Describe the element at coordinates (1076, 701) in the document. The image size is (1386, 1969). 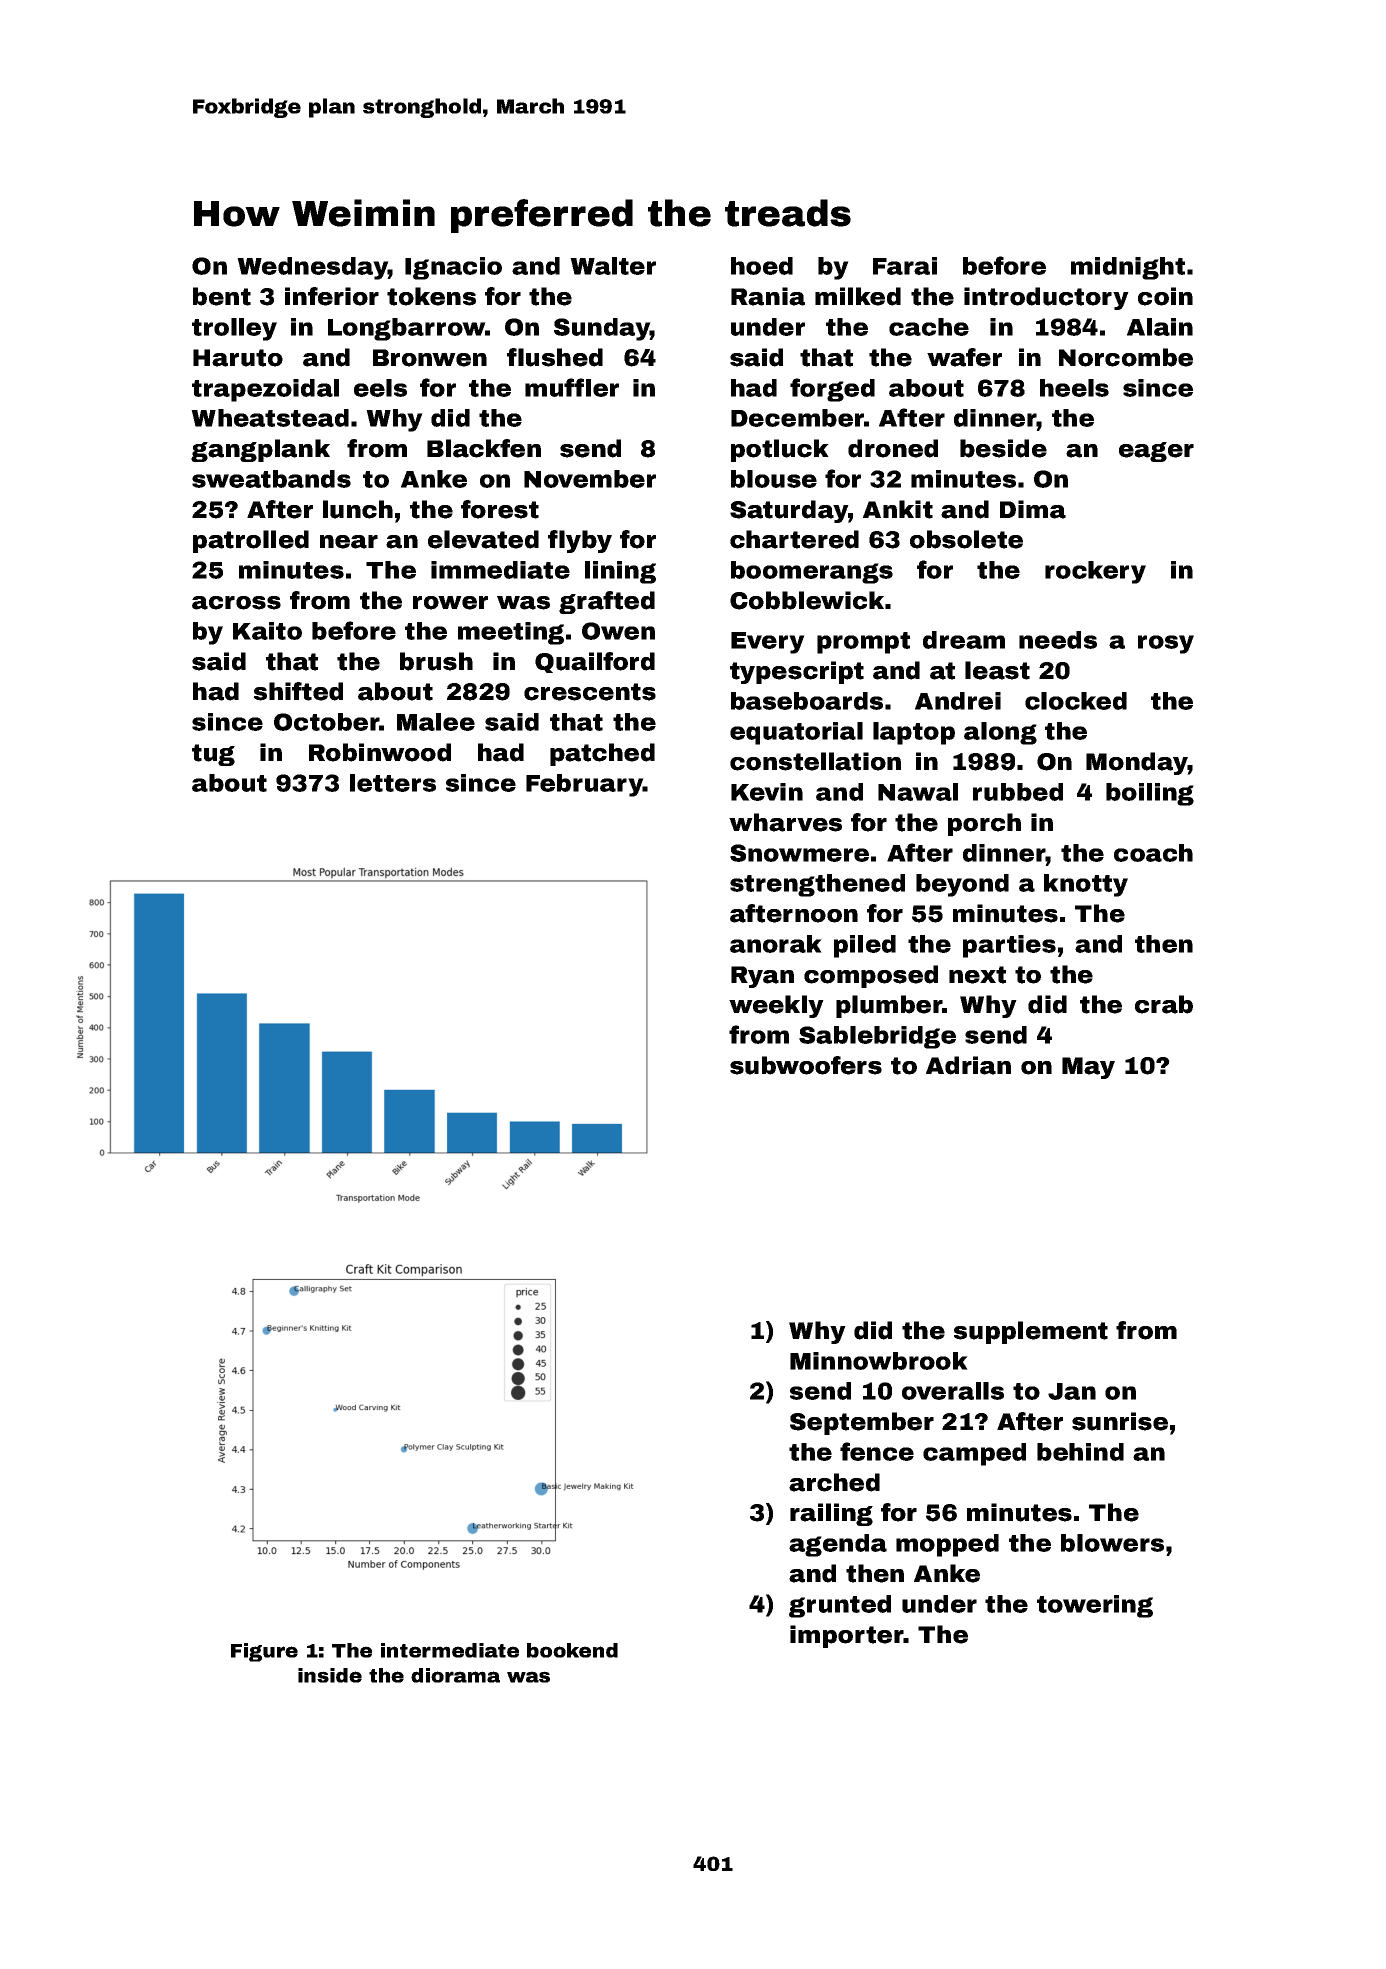
I see `clocked` at that location.
